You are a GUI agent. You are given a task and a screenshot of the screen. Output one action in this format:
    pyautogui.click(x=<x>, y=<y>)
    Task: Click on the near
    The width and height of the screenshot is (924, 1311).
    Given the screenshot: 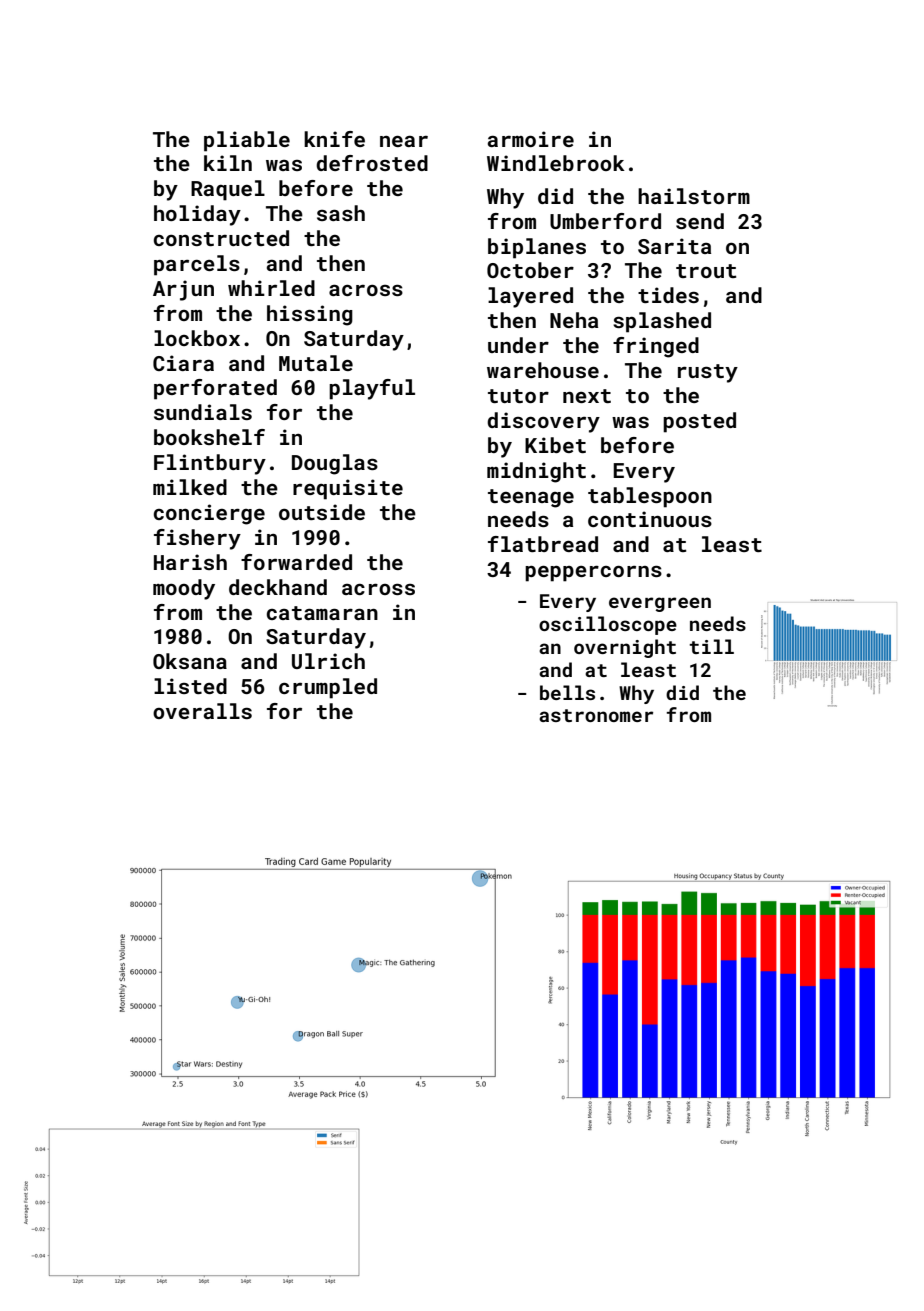 What is the action you would take?
    pyautogui.click(x=404, y=141)
